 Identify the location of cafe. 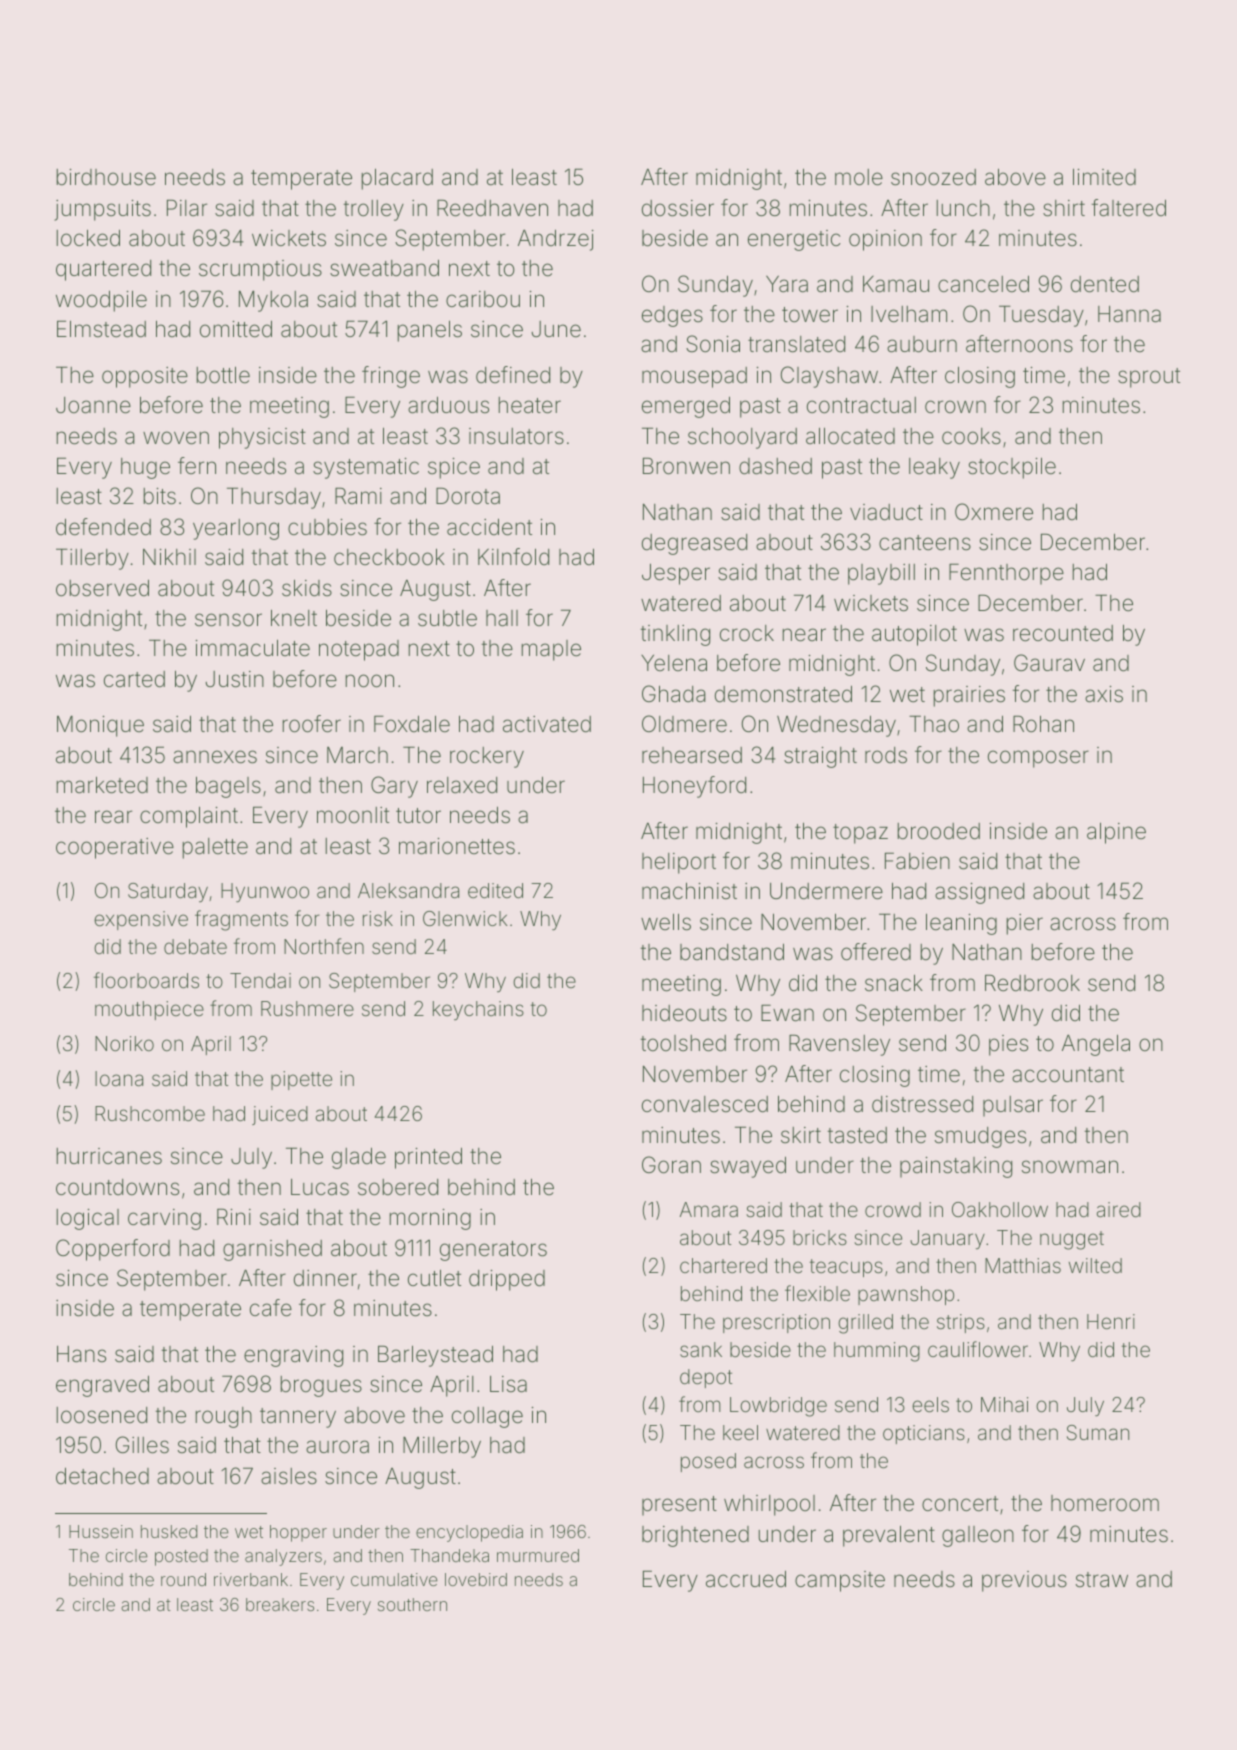
(271, 1308).
